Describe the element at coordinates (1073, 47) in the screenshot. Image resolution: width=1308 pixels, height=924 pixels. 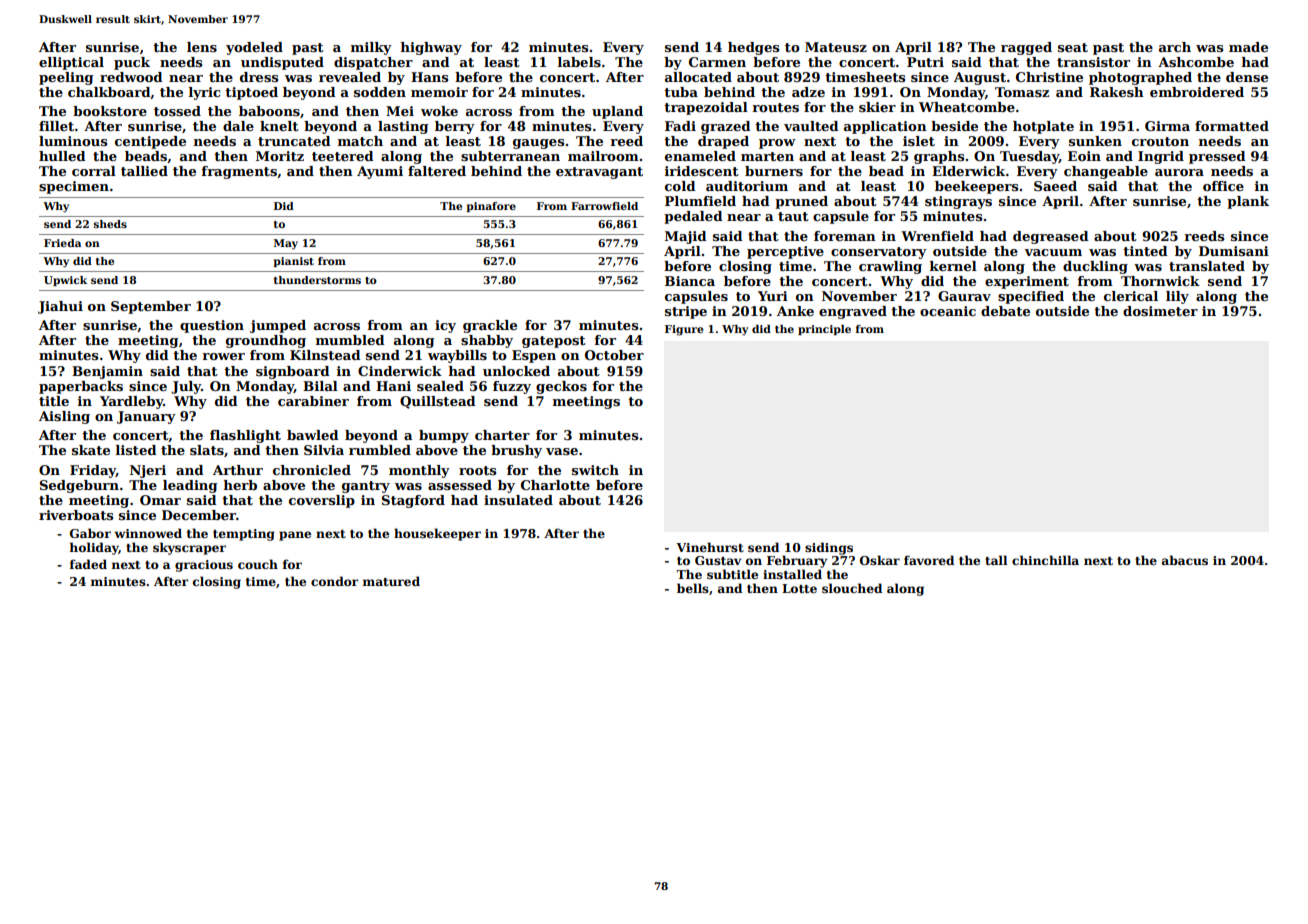
I see `seat` at that location.
